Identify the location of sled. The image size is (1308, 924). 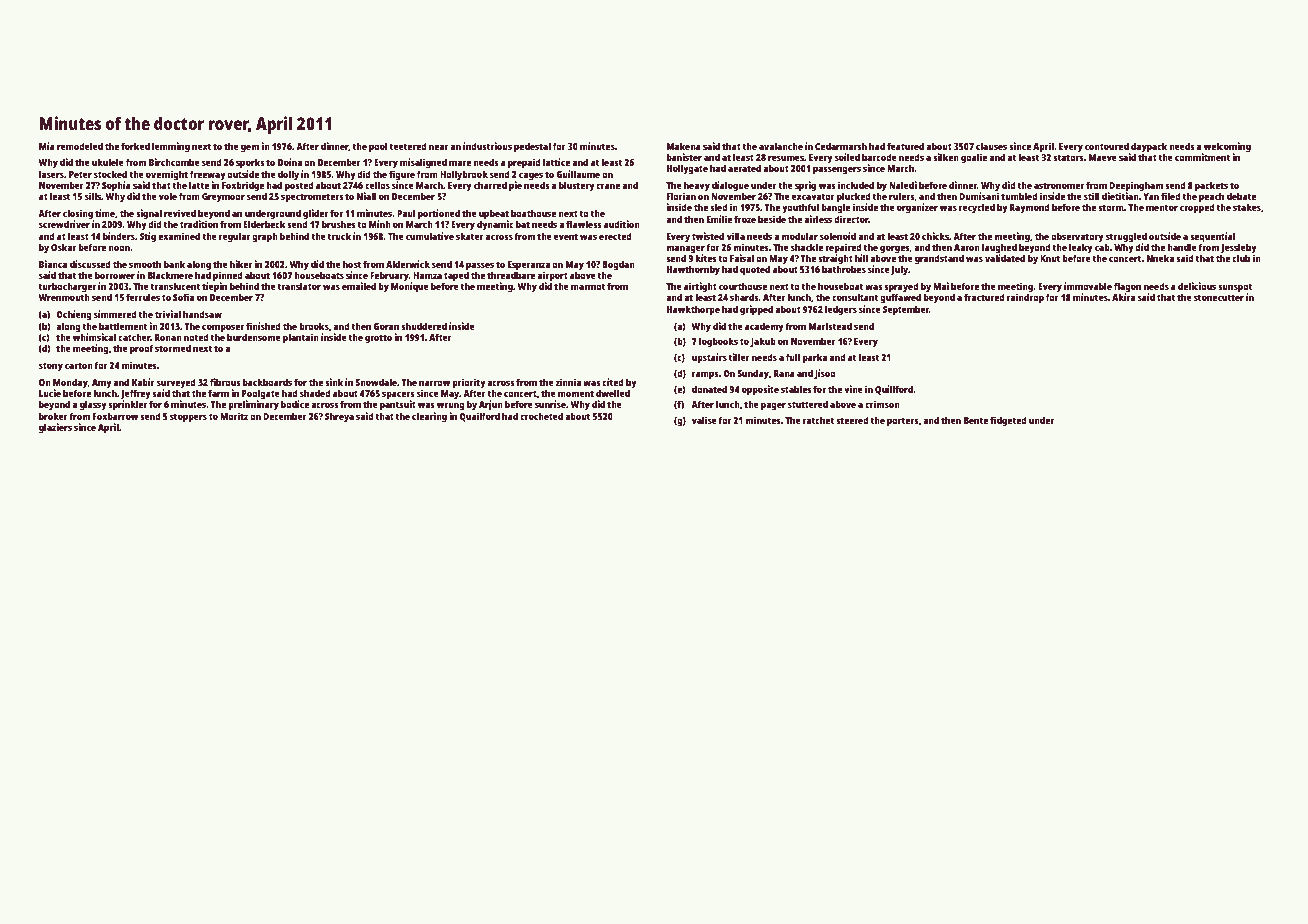
(719, 207).
